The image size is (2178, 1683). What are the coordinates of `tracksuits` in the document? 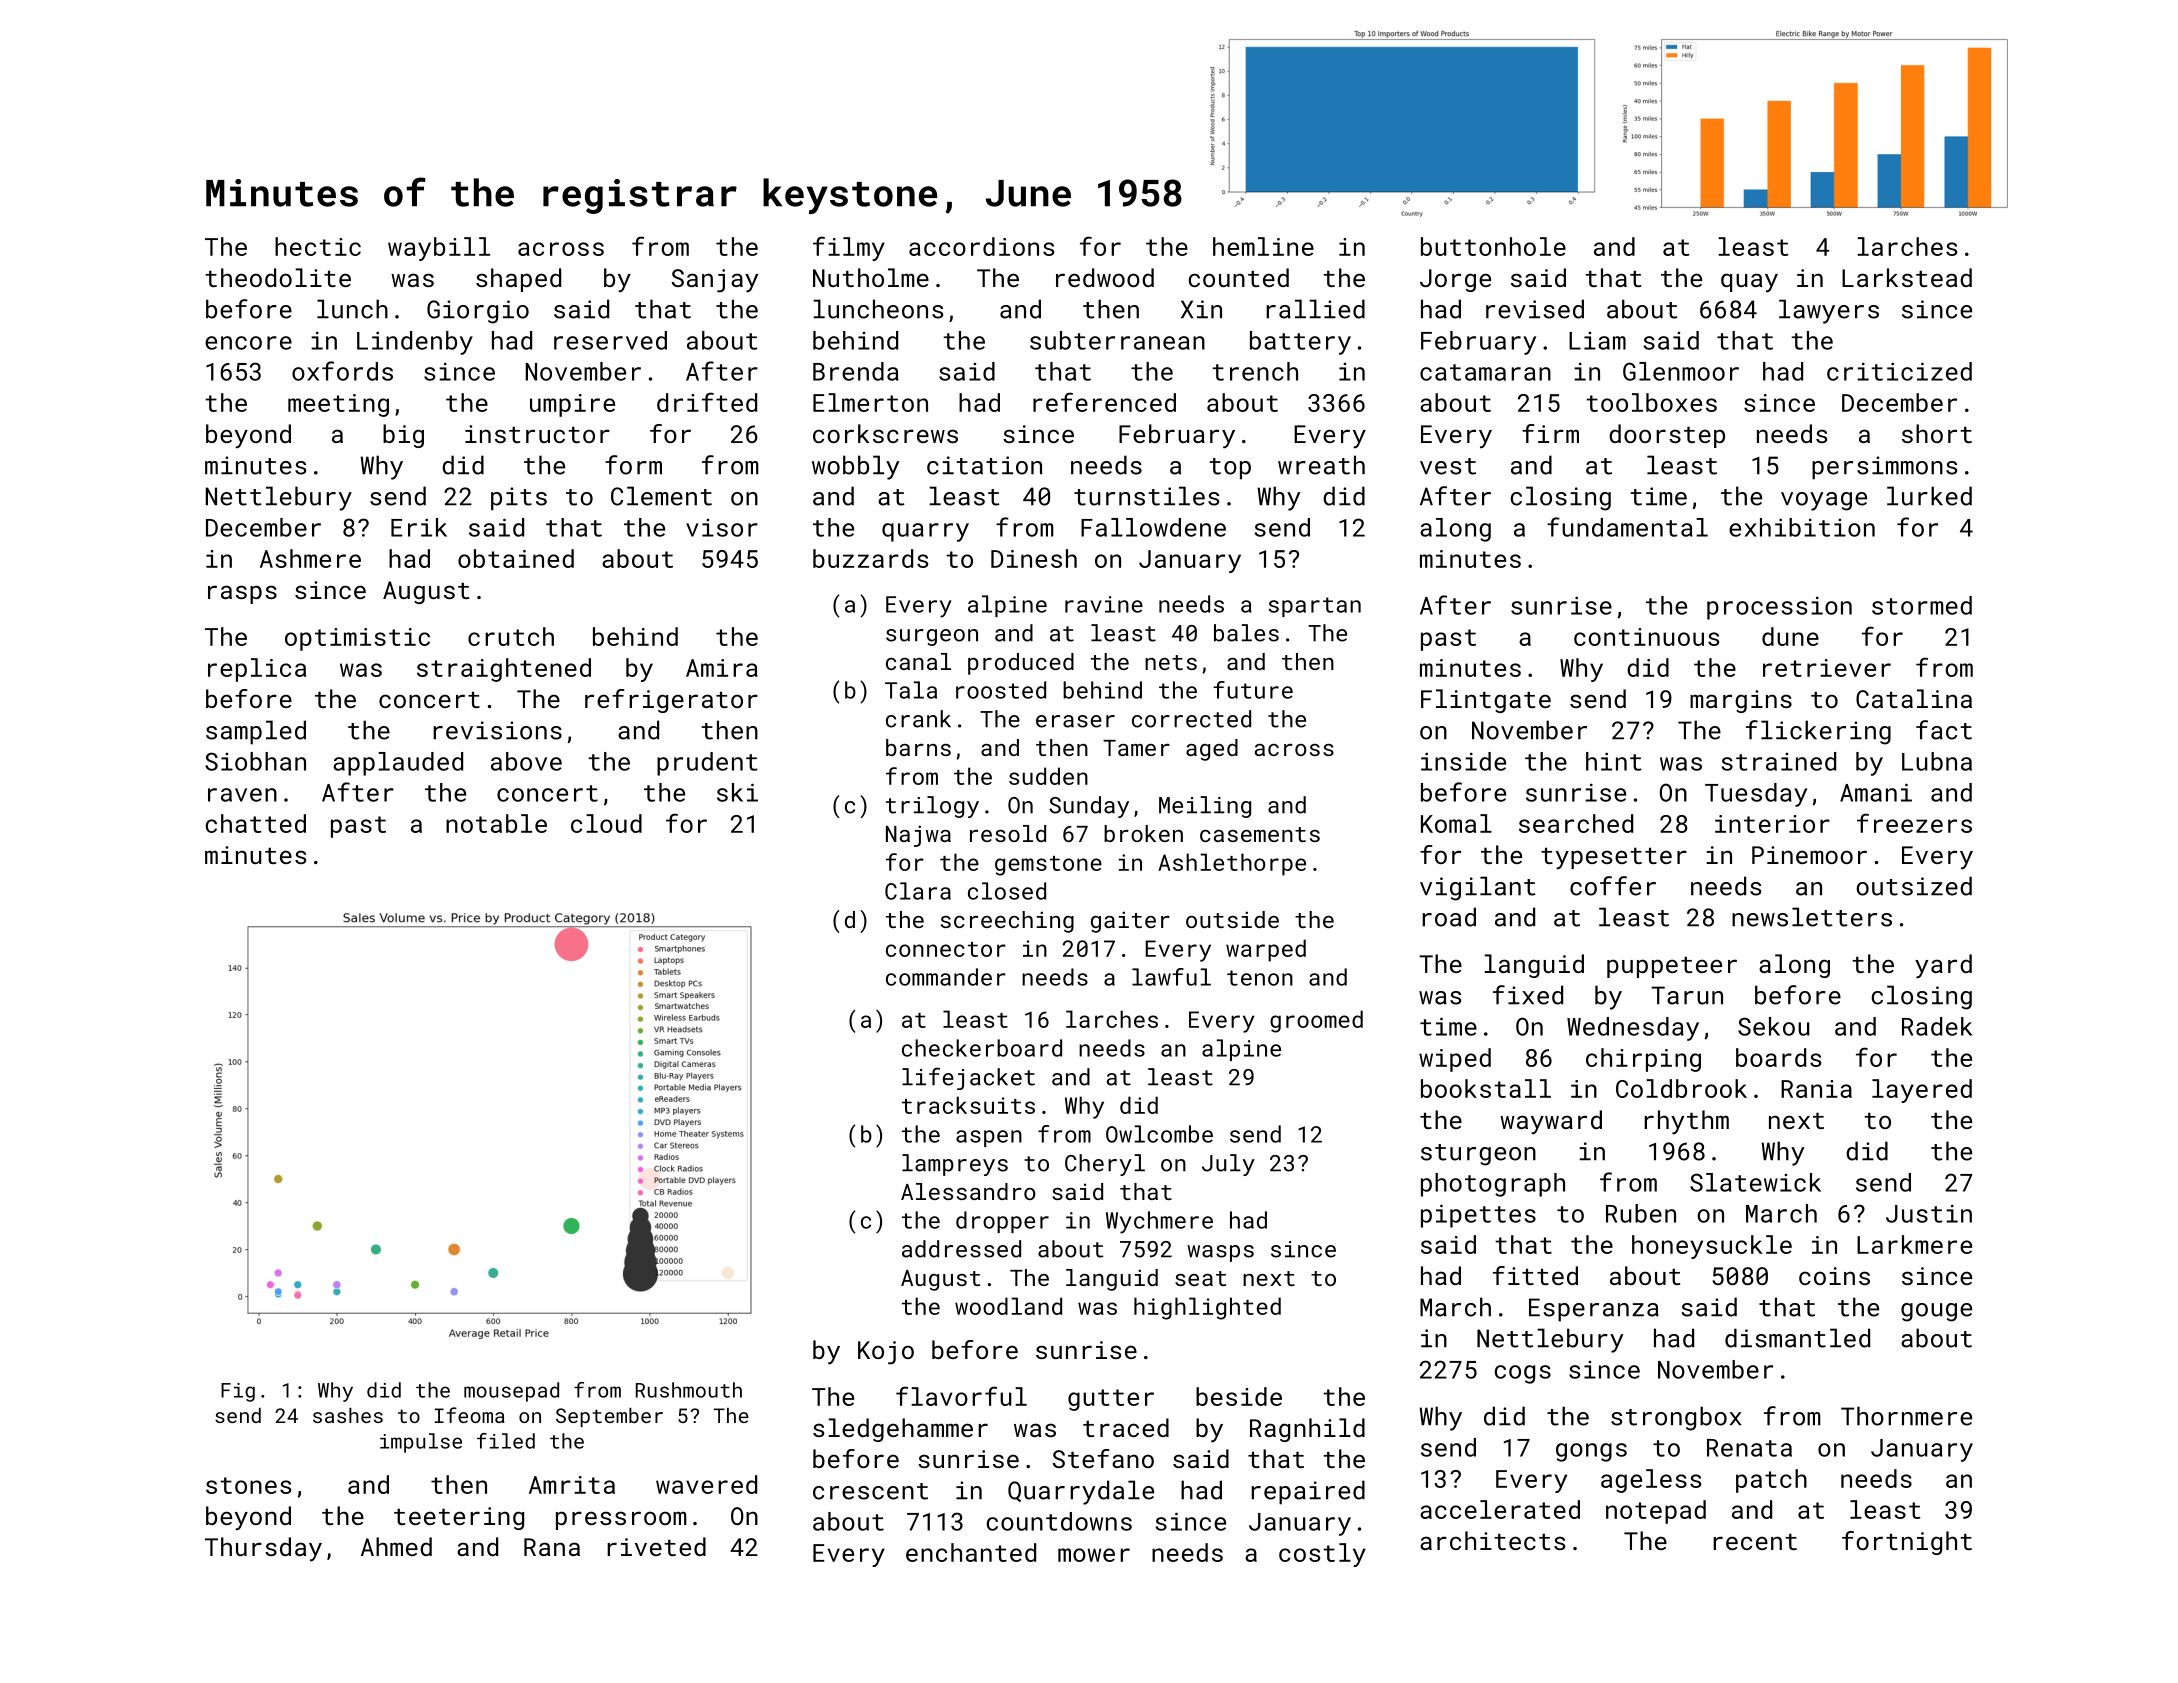 It's located at (968, 1105).
